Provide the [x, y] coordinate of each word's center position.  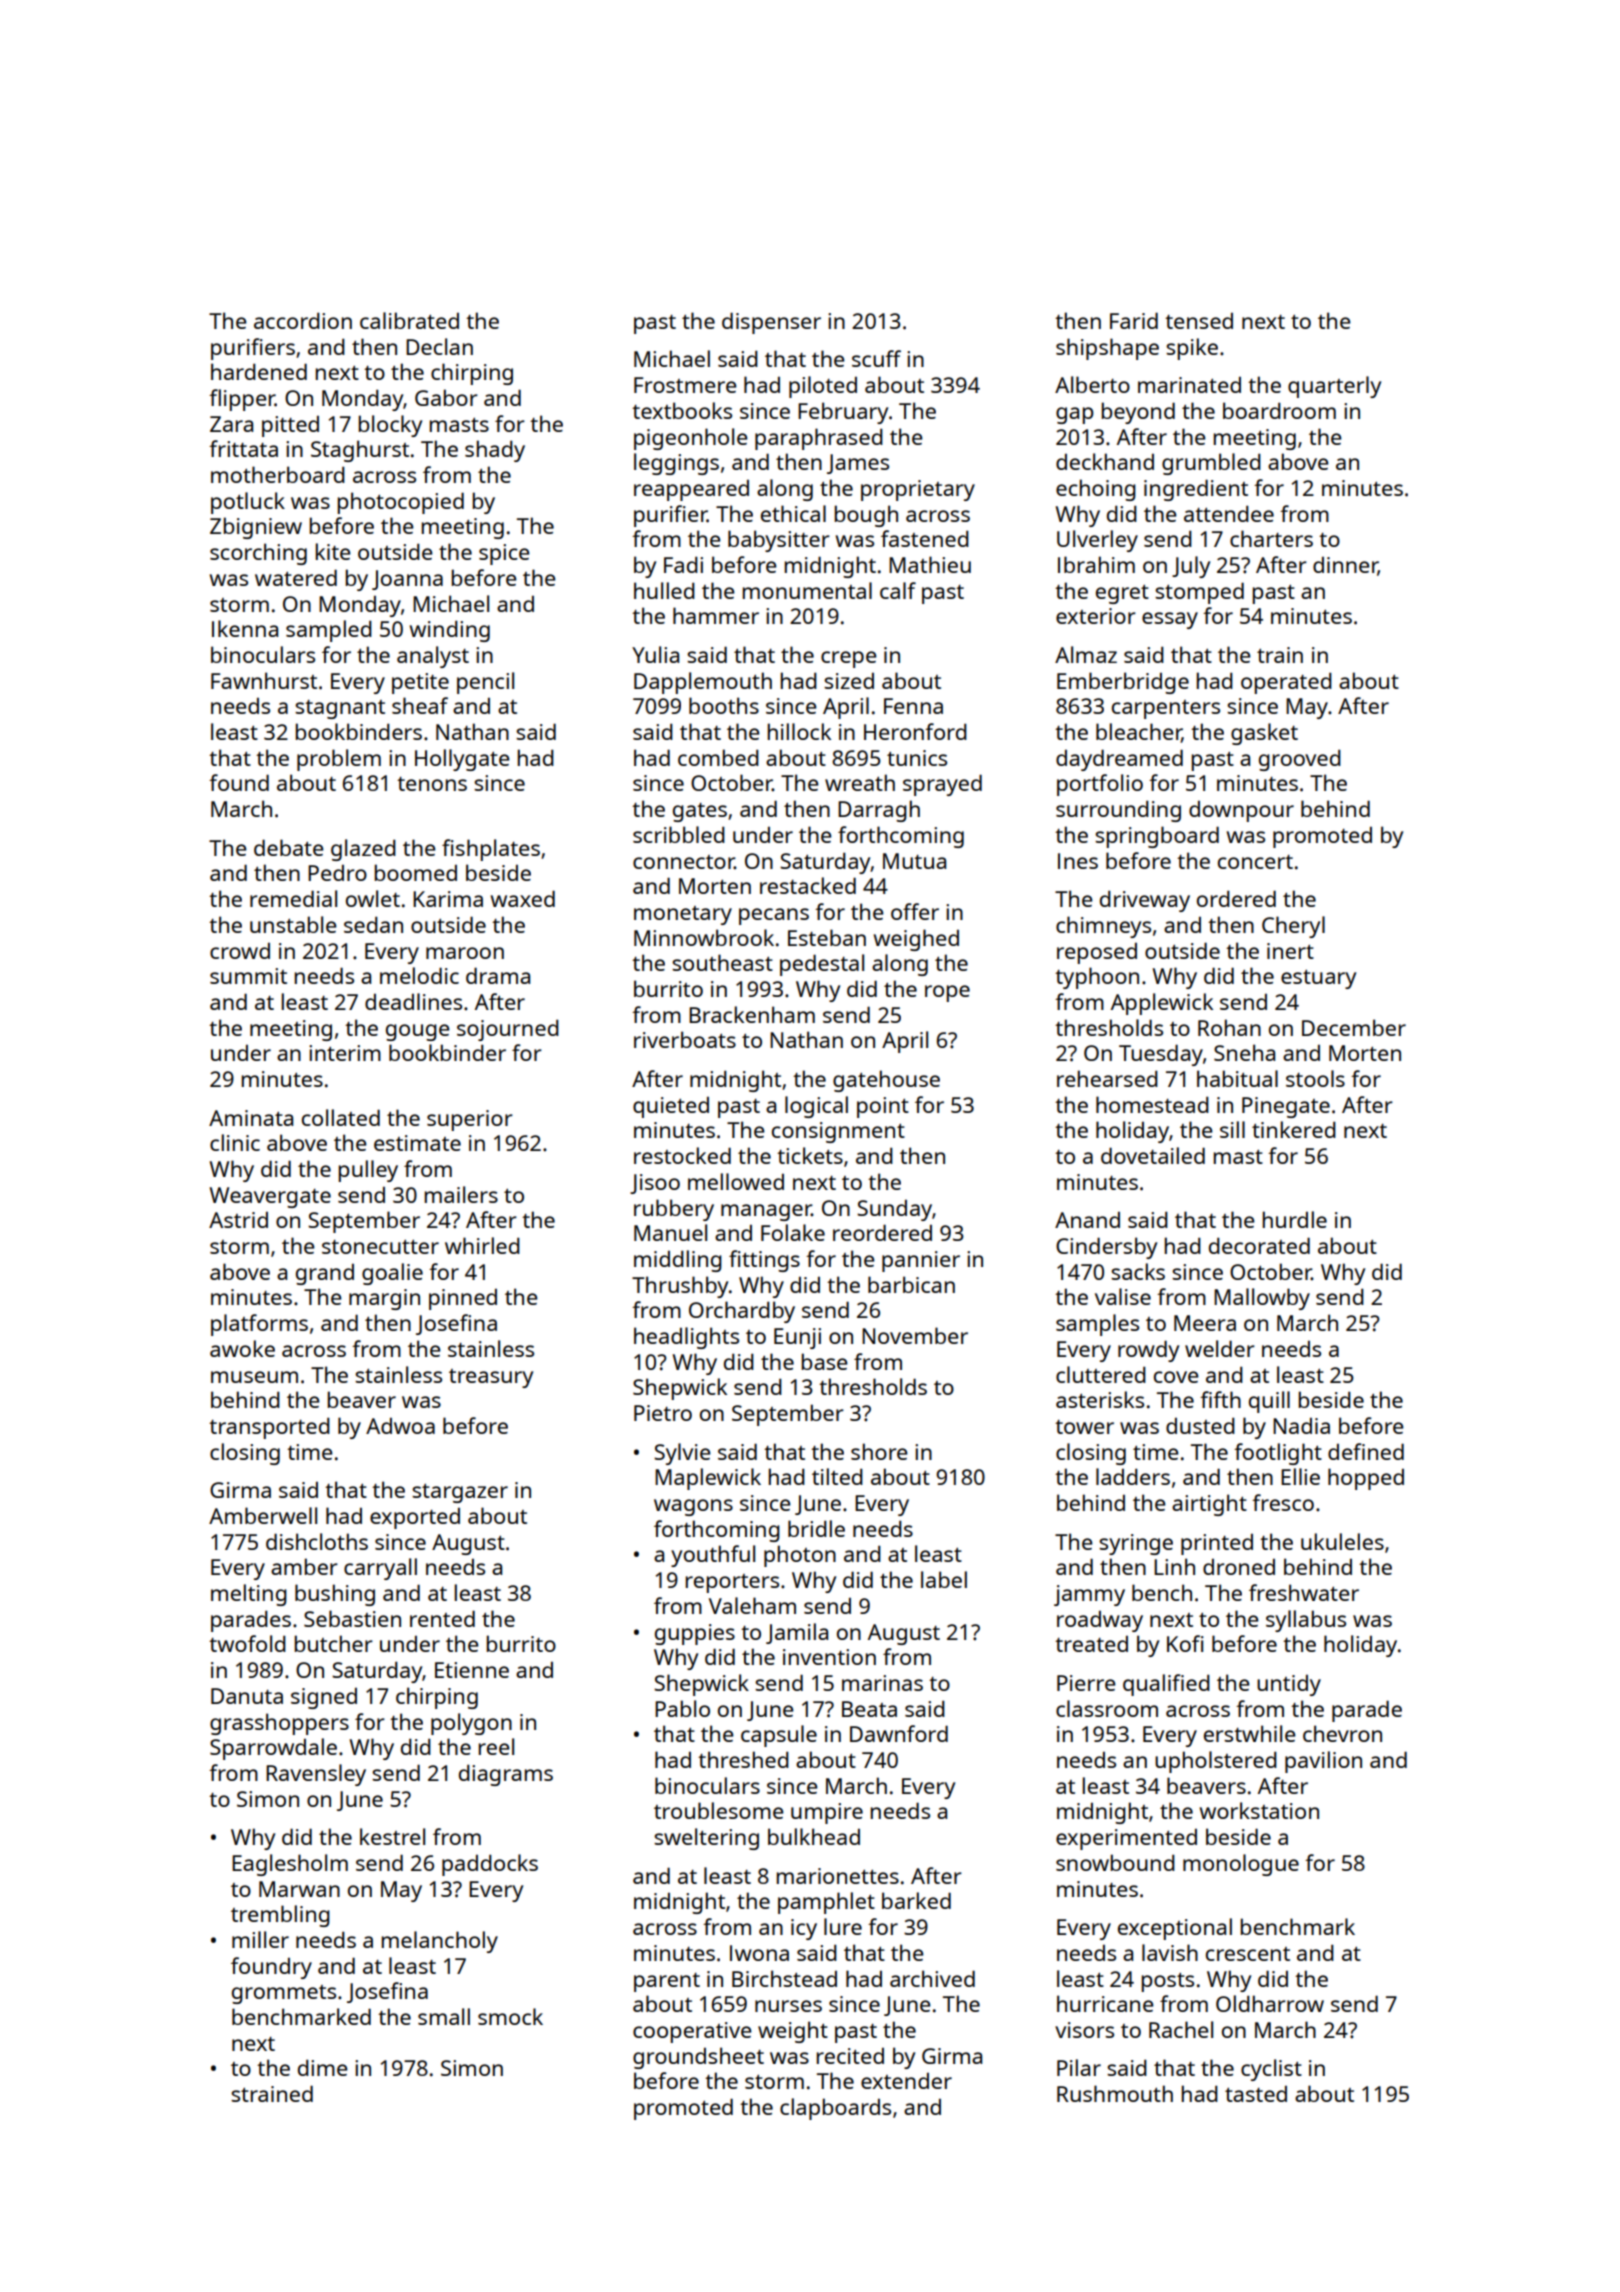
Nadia [1301, 1426]
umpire [827, 1813]
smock [510, 2016]
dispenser [771, 323]
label [944, 1579]
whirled [482, 1245]
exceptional [1175, 1929]
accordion [303, 320]
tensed [1199, 321]
